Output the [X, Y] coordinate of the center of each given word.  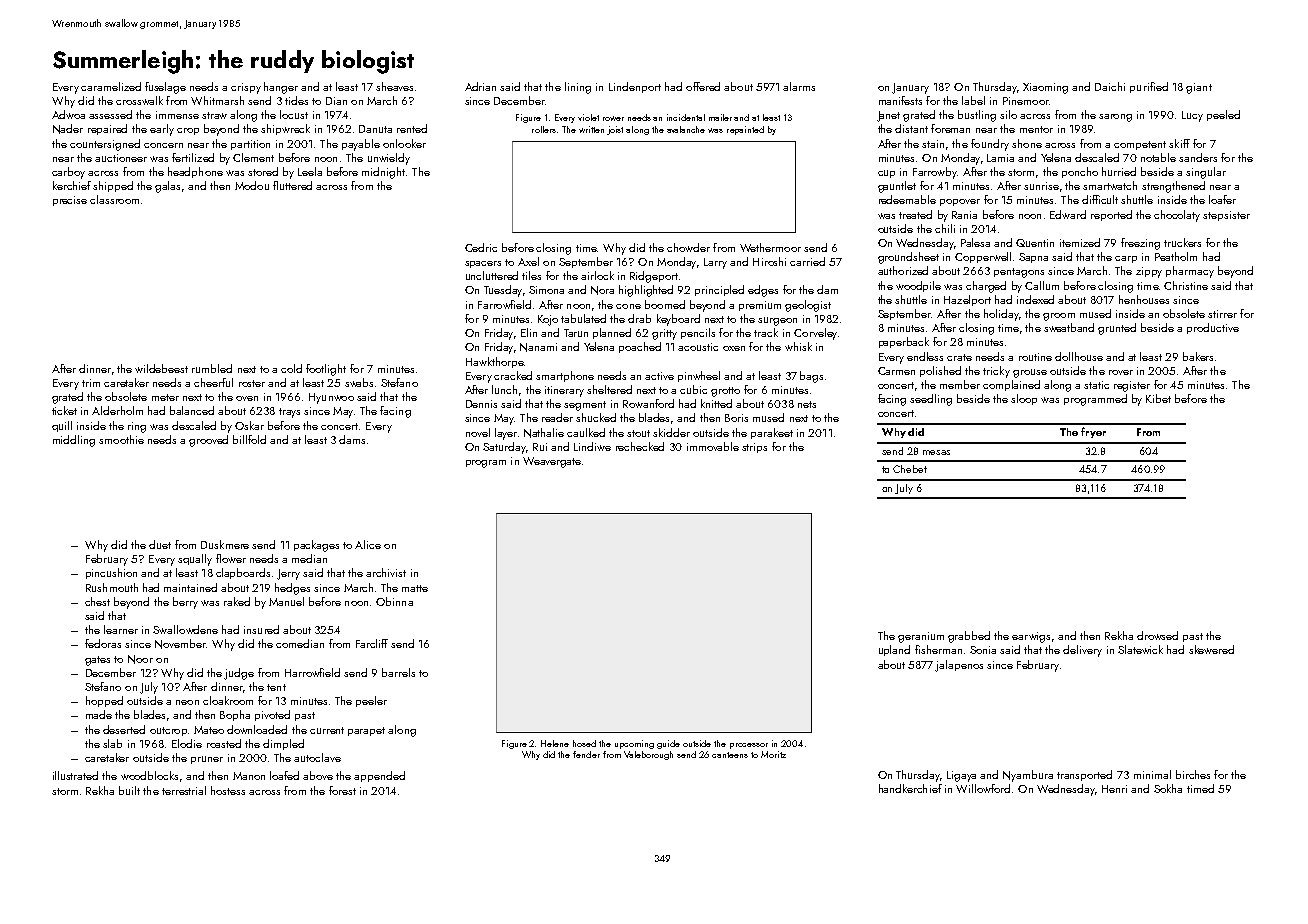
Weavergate [552, 462]
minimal [1152, 774]
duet [160, 544]
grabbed [969, 637]
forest [342, 790]
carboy [68, 173]
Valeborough [648, 755]
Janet [888, 116]
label [973, 100]
